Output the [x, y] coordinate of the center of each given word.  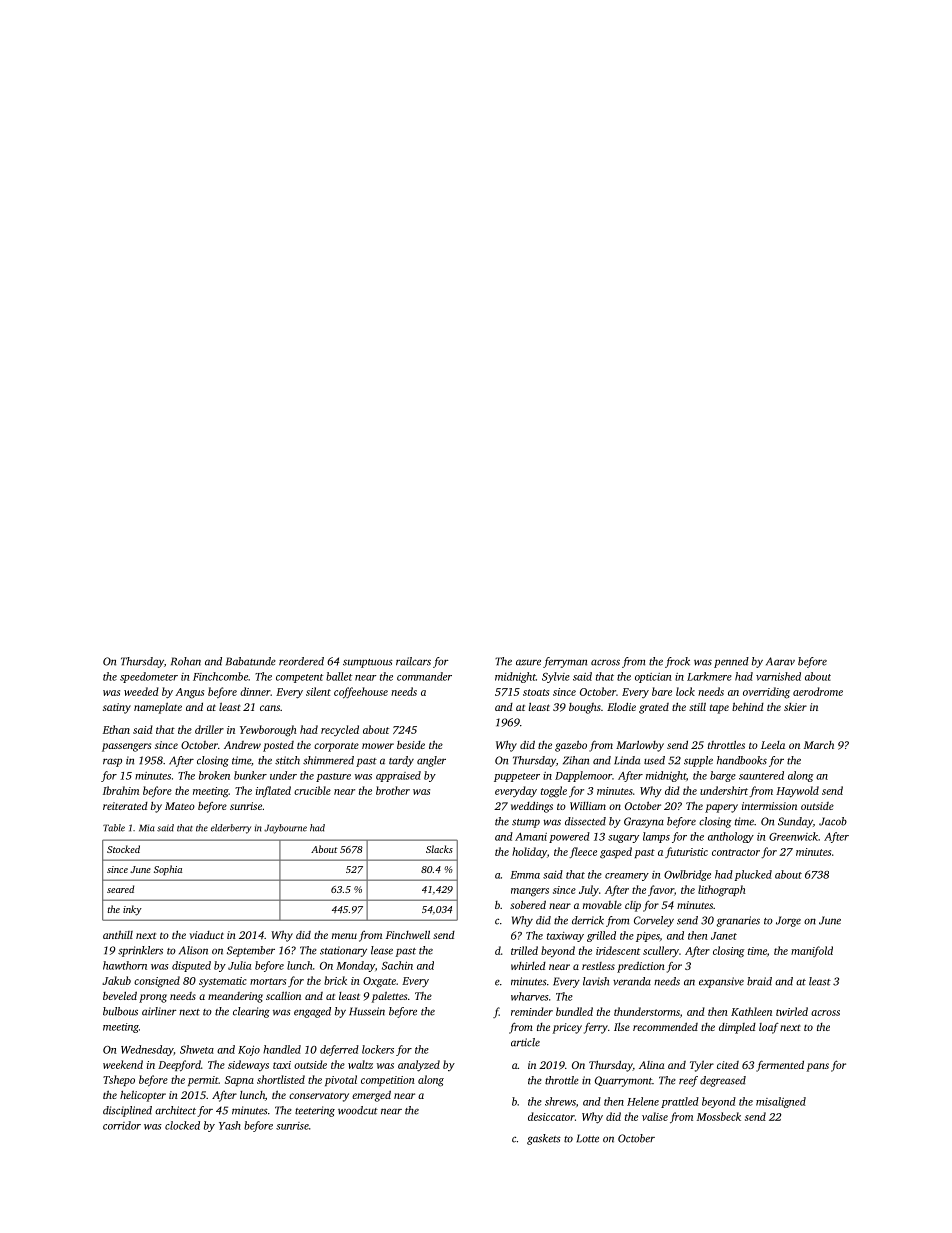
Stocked [123, 849]
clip [633, 906]
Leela [773, 745]
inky [132, 910]
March [819, 745]
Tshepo [119, 1080]
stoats [536, 692]
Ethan [116, 729]
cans [270, 708]
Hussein [367, 1011]
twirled [792, 1011]
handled [282, 1049]
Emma [525, 875]
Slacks [439, 849]
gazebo [571, 746]
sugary [623, 839]
